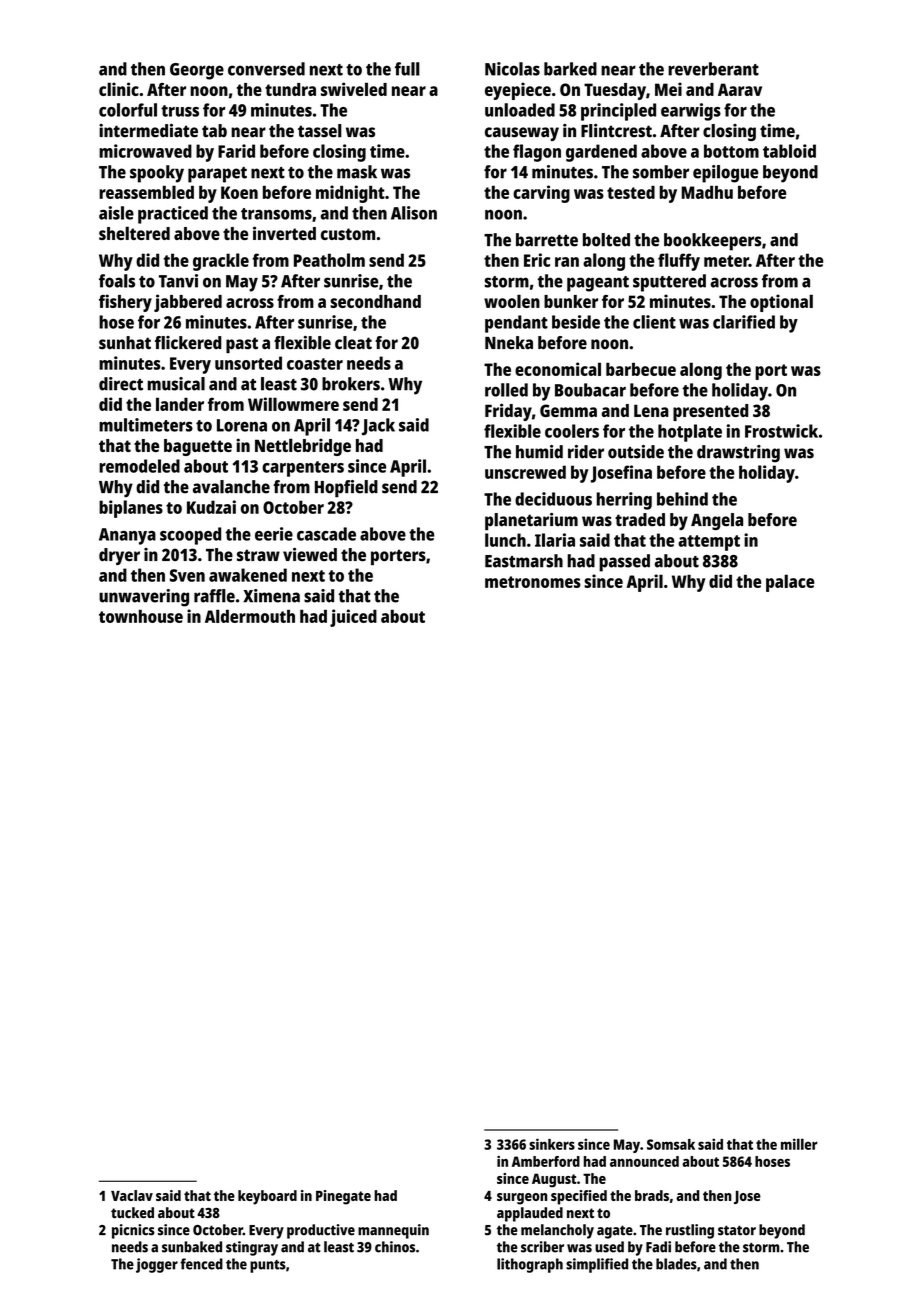 The image size is (924, 1314). I want to click on full, so click(407, 69).
